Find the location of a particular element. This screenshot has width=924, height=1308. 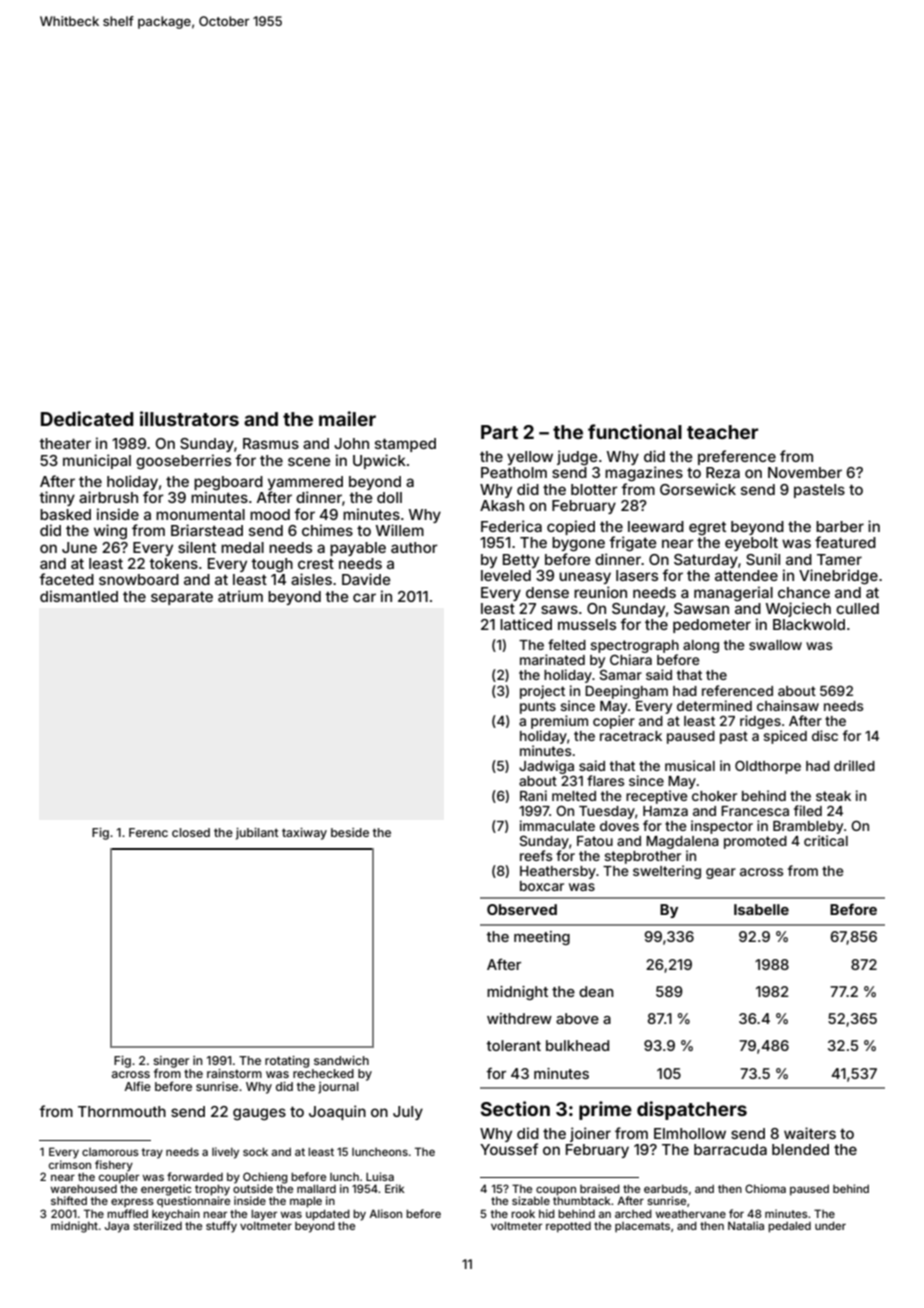

November is located at coordinates (805, 472).
